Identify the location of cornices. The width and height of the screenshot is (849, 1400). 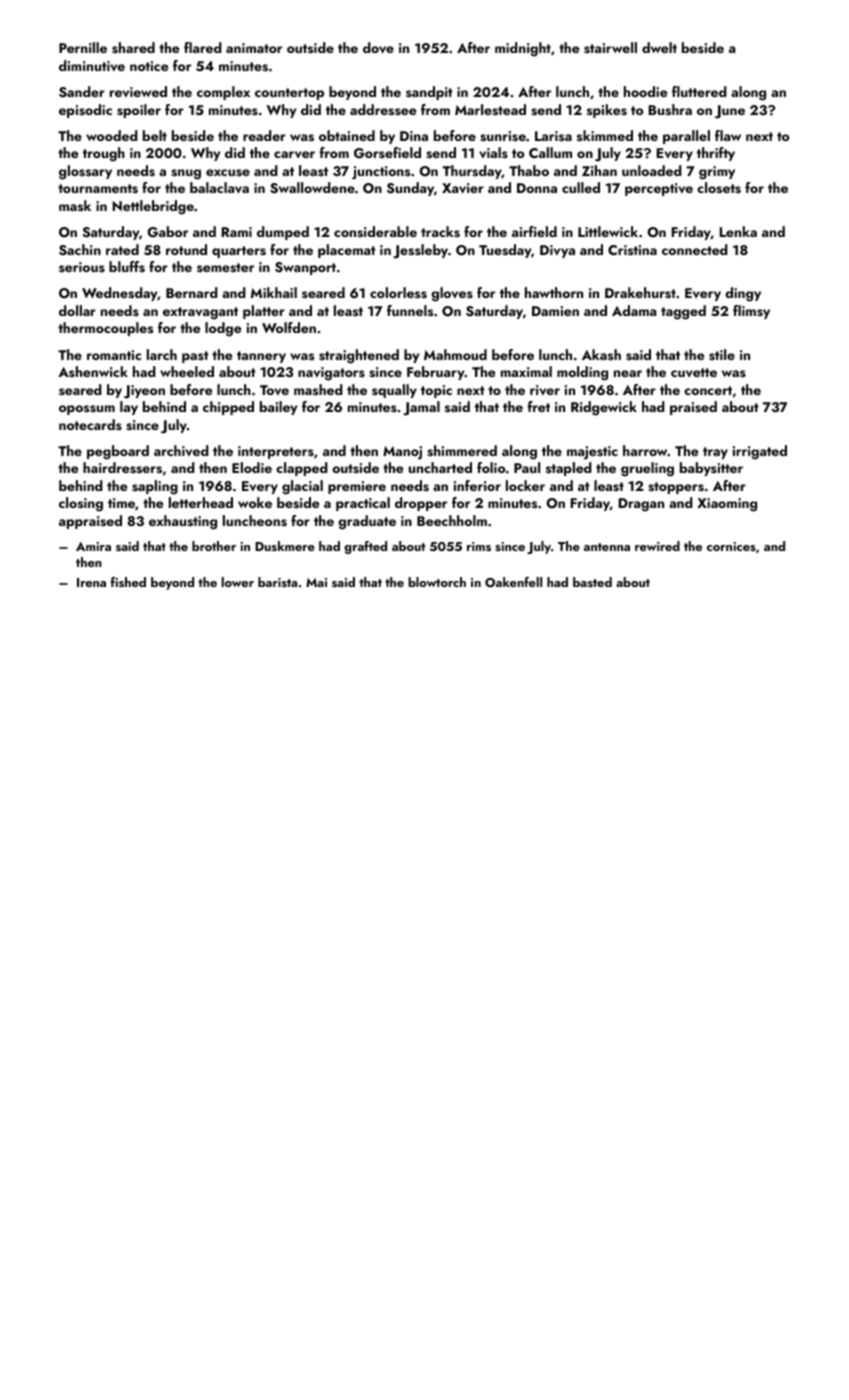
(731, 546).
